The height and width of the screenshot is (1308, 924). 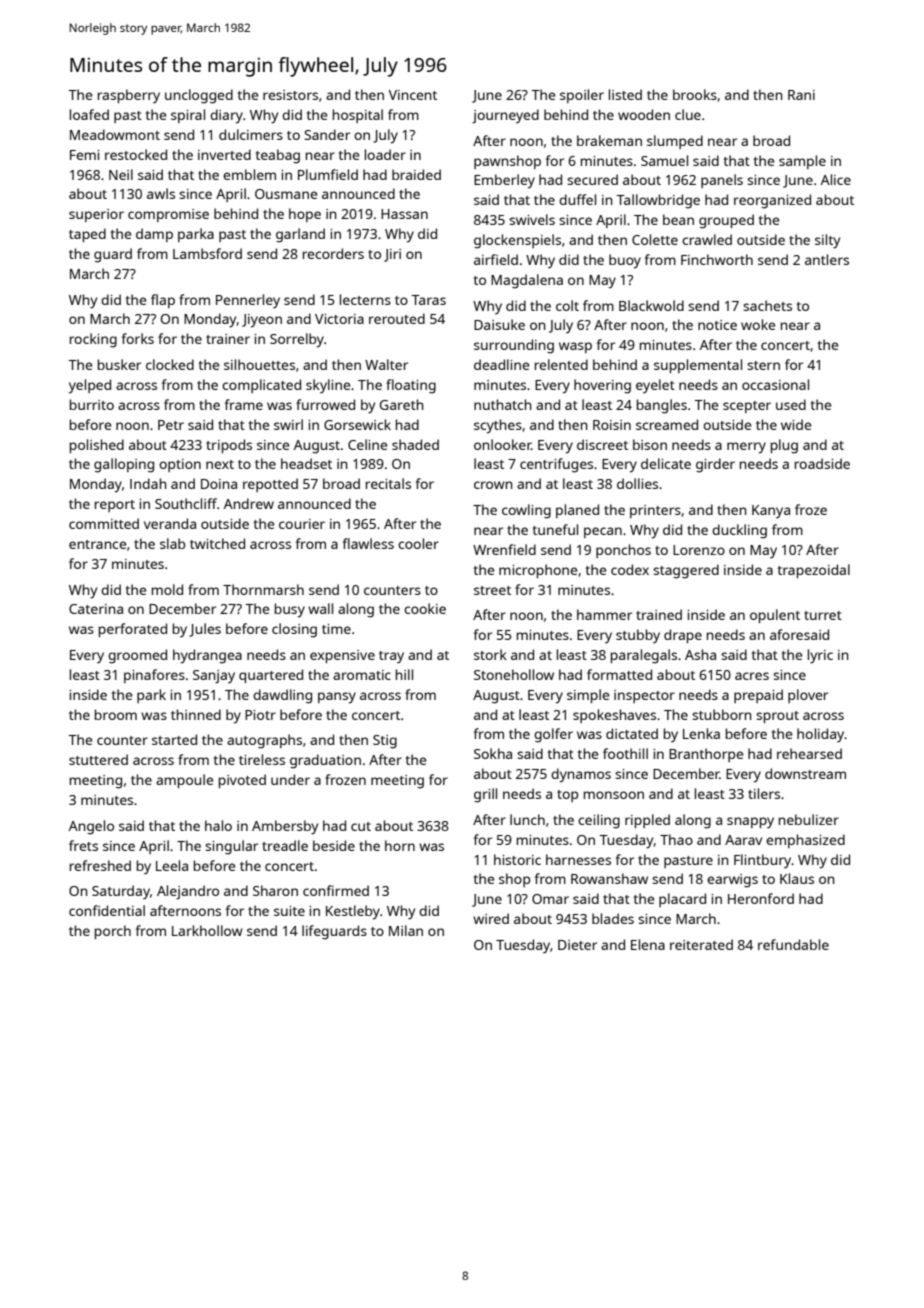 What do you see at coordinates (107, 910) in the screenshot?
I see `confidential` at bounding box center [107, 910].
